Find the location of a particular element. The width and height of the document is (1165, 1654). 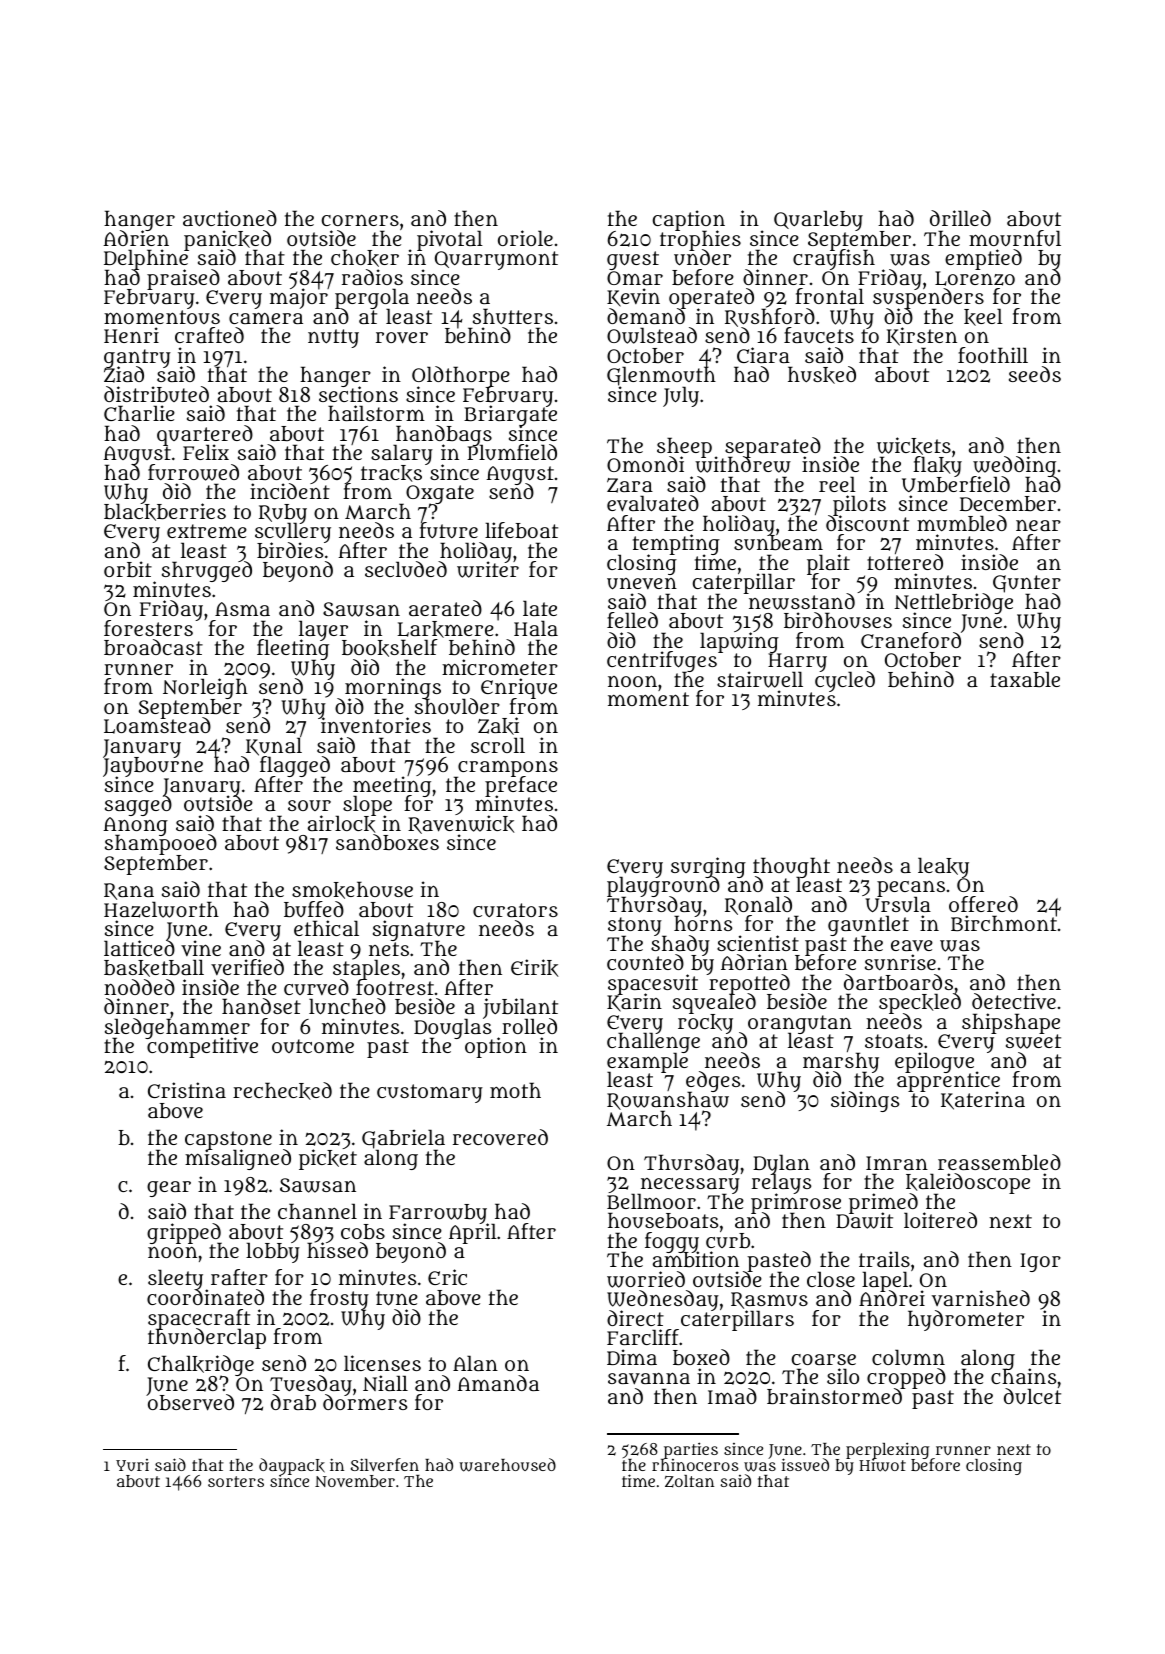

oriole is located at coordinates (525, 238).
